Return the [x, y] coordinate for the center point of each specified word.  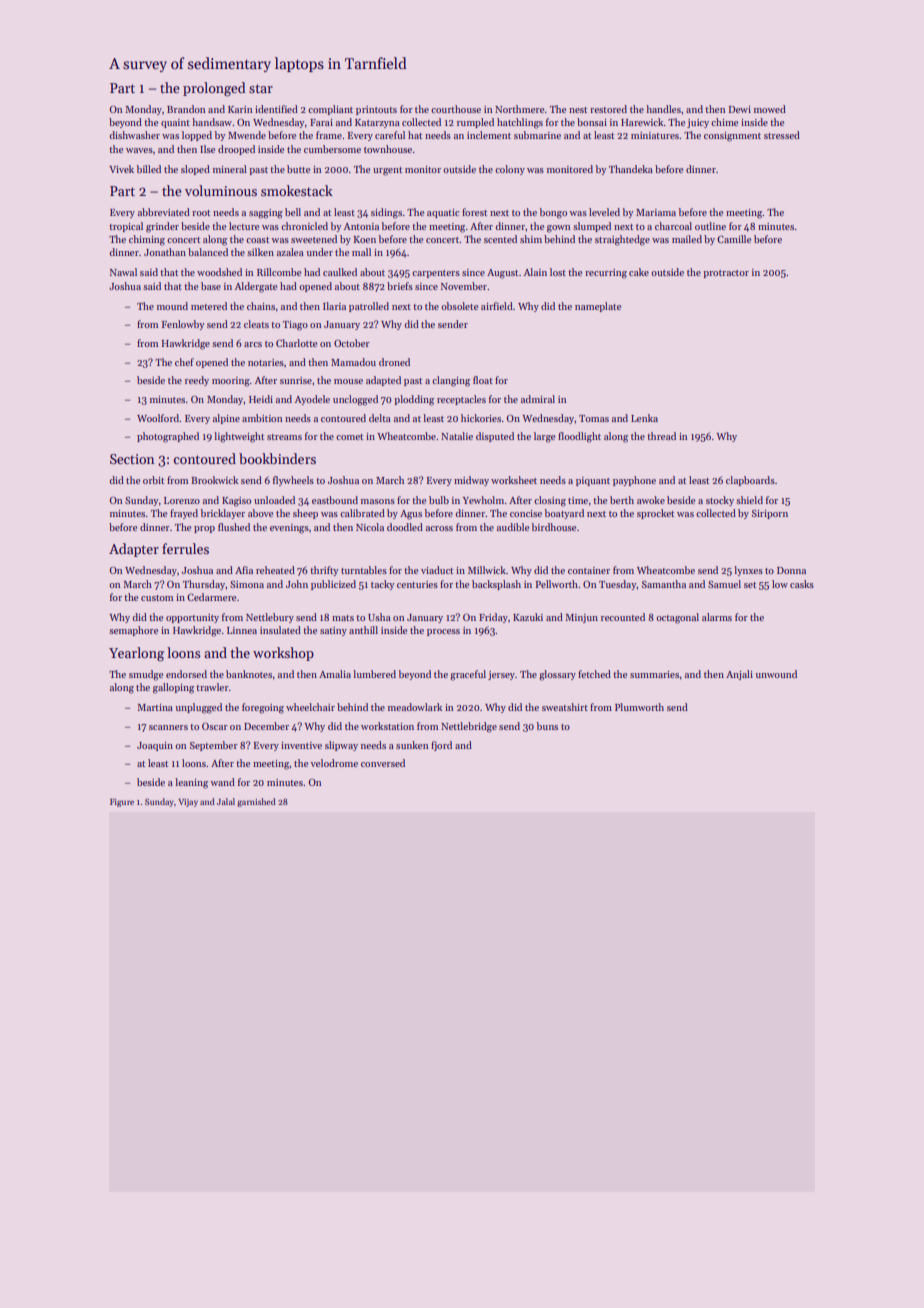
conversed [383, 763]
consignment [732, 137]
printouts [376, 110]
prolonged [214, 89]
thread [661, 436]
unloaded [274, 500]
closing [550, 501]
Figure [122, 803]
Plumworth [639, 707]
